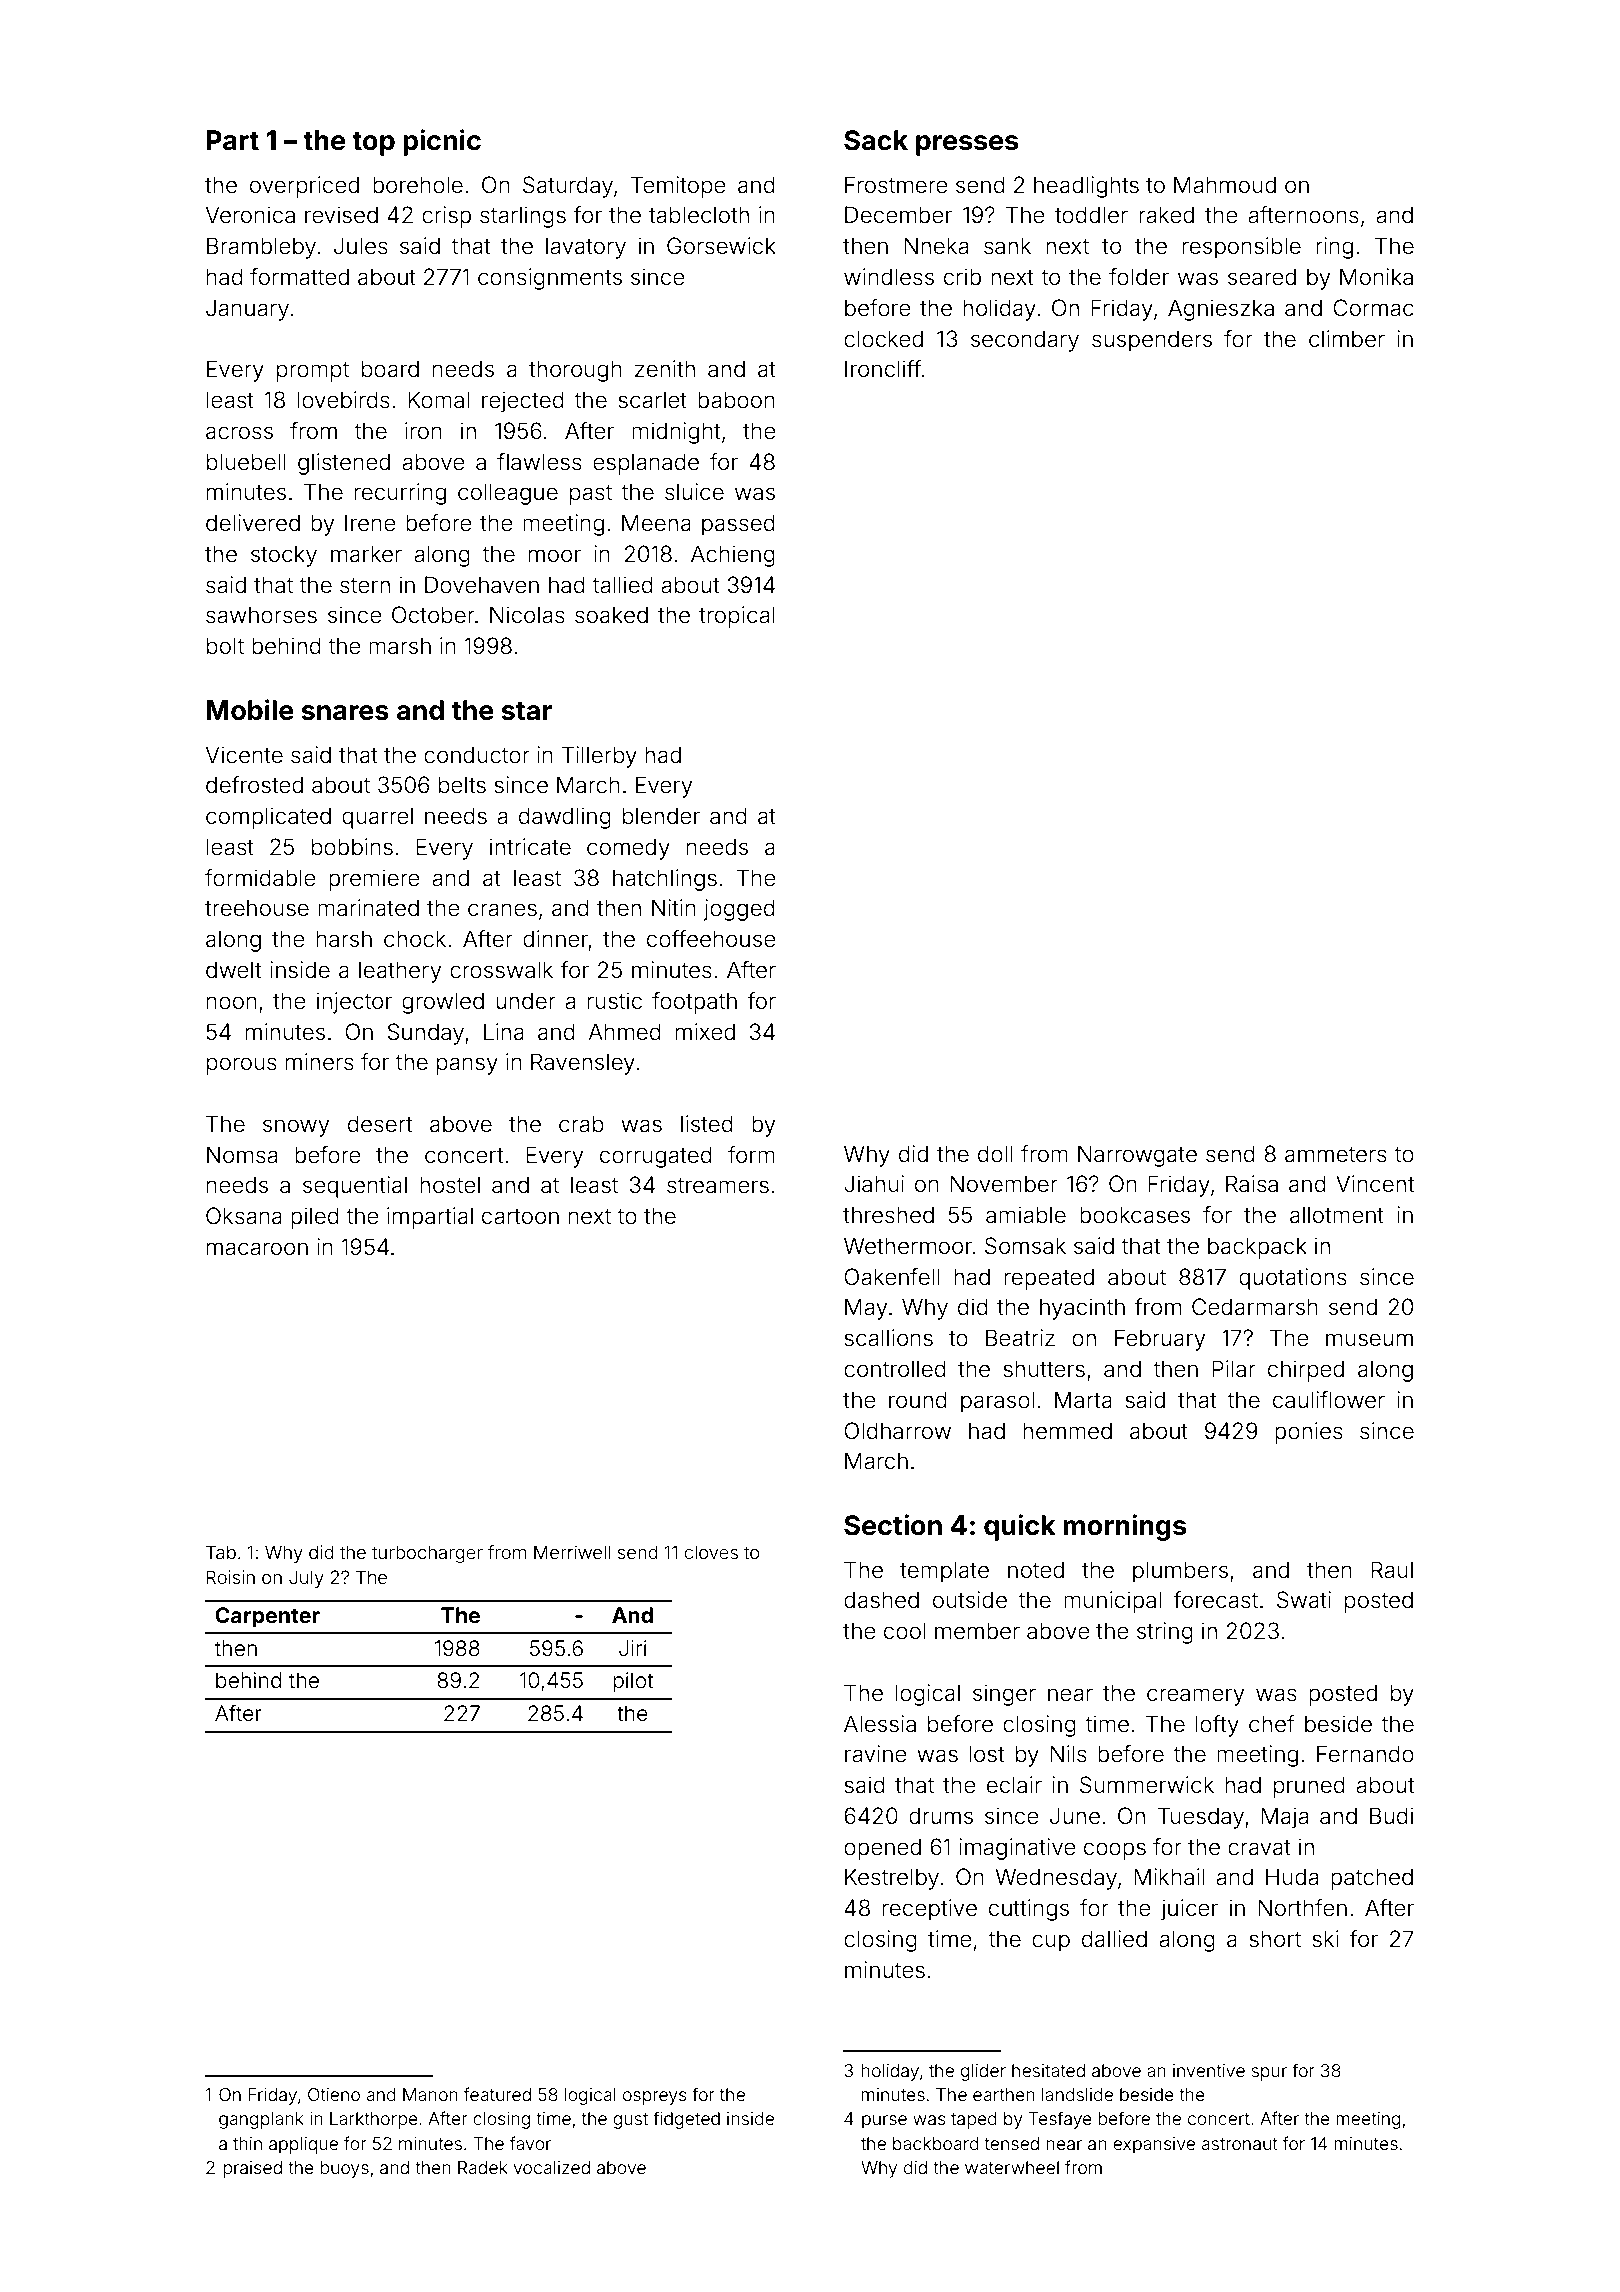 The height and width of the document is (2292, 1620). Describe the element at coordinates (1304, 1600) in the document. I see `Swati` at that location.
